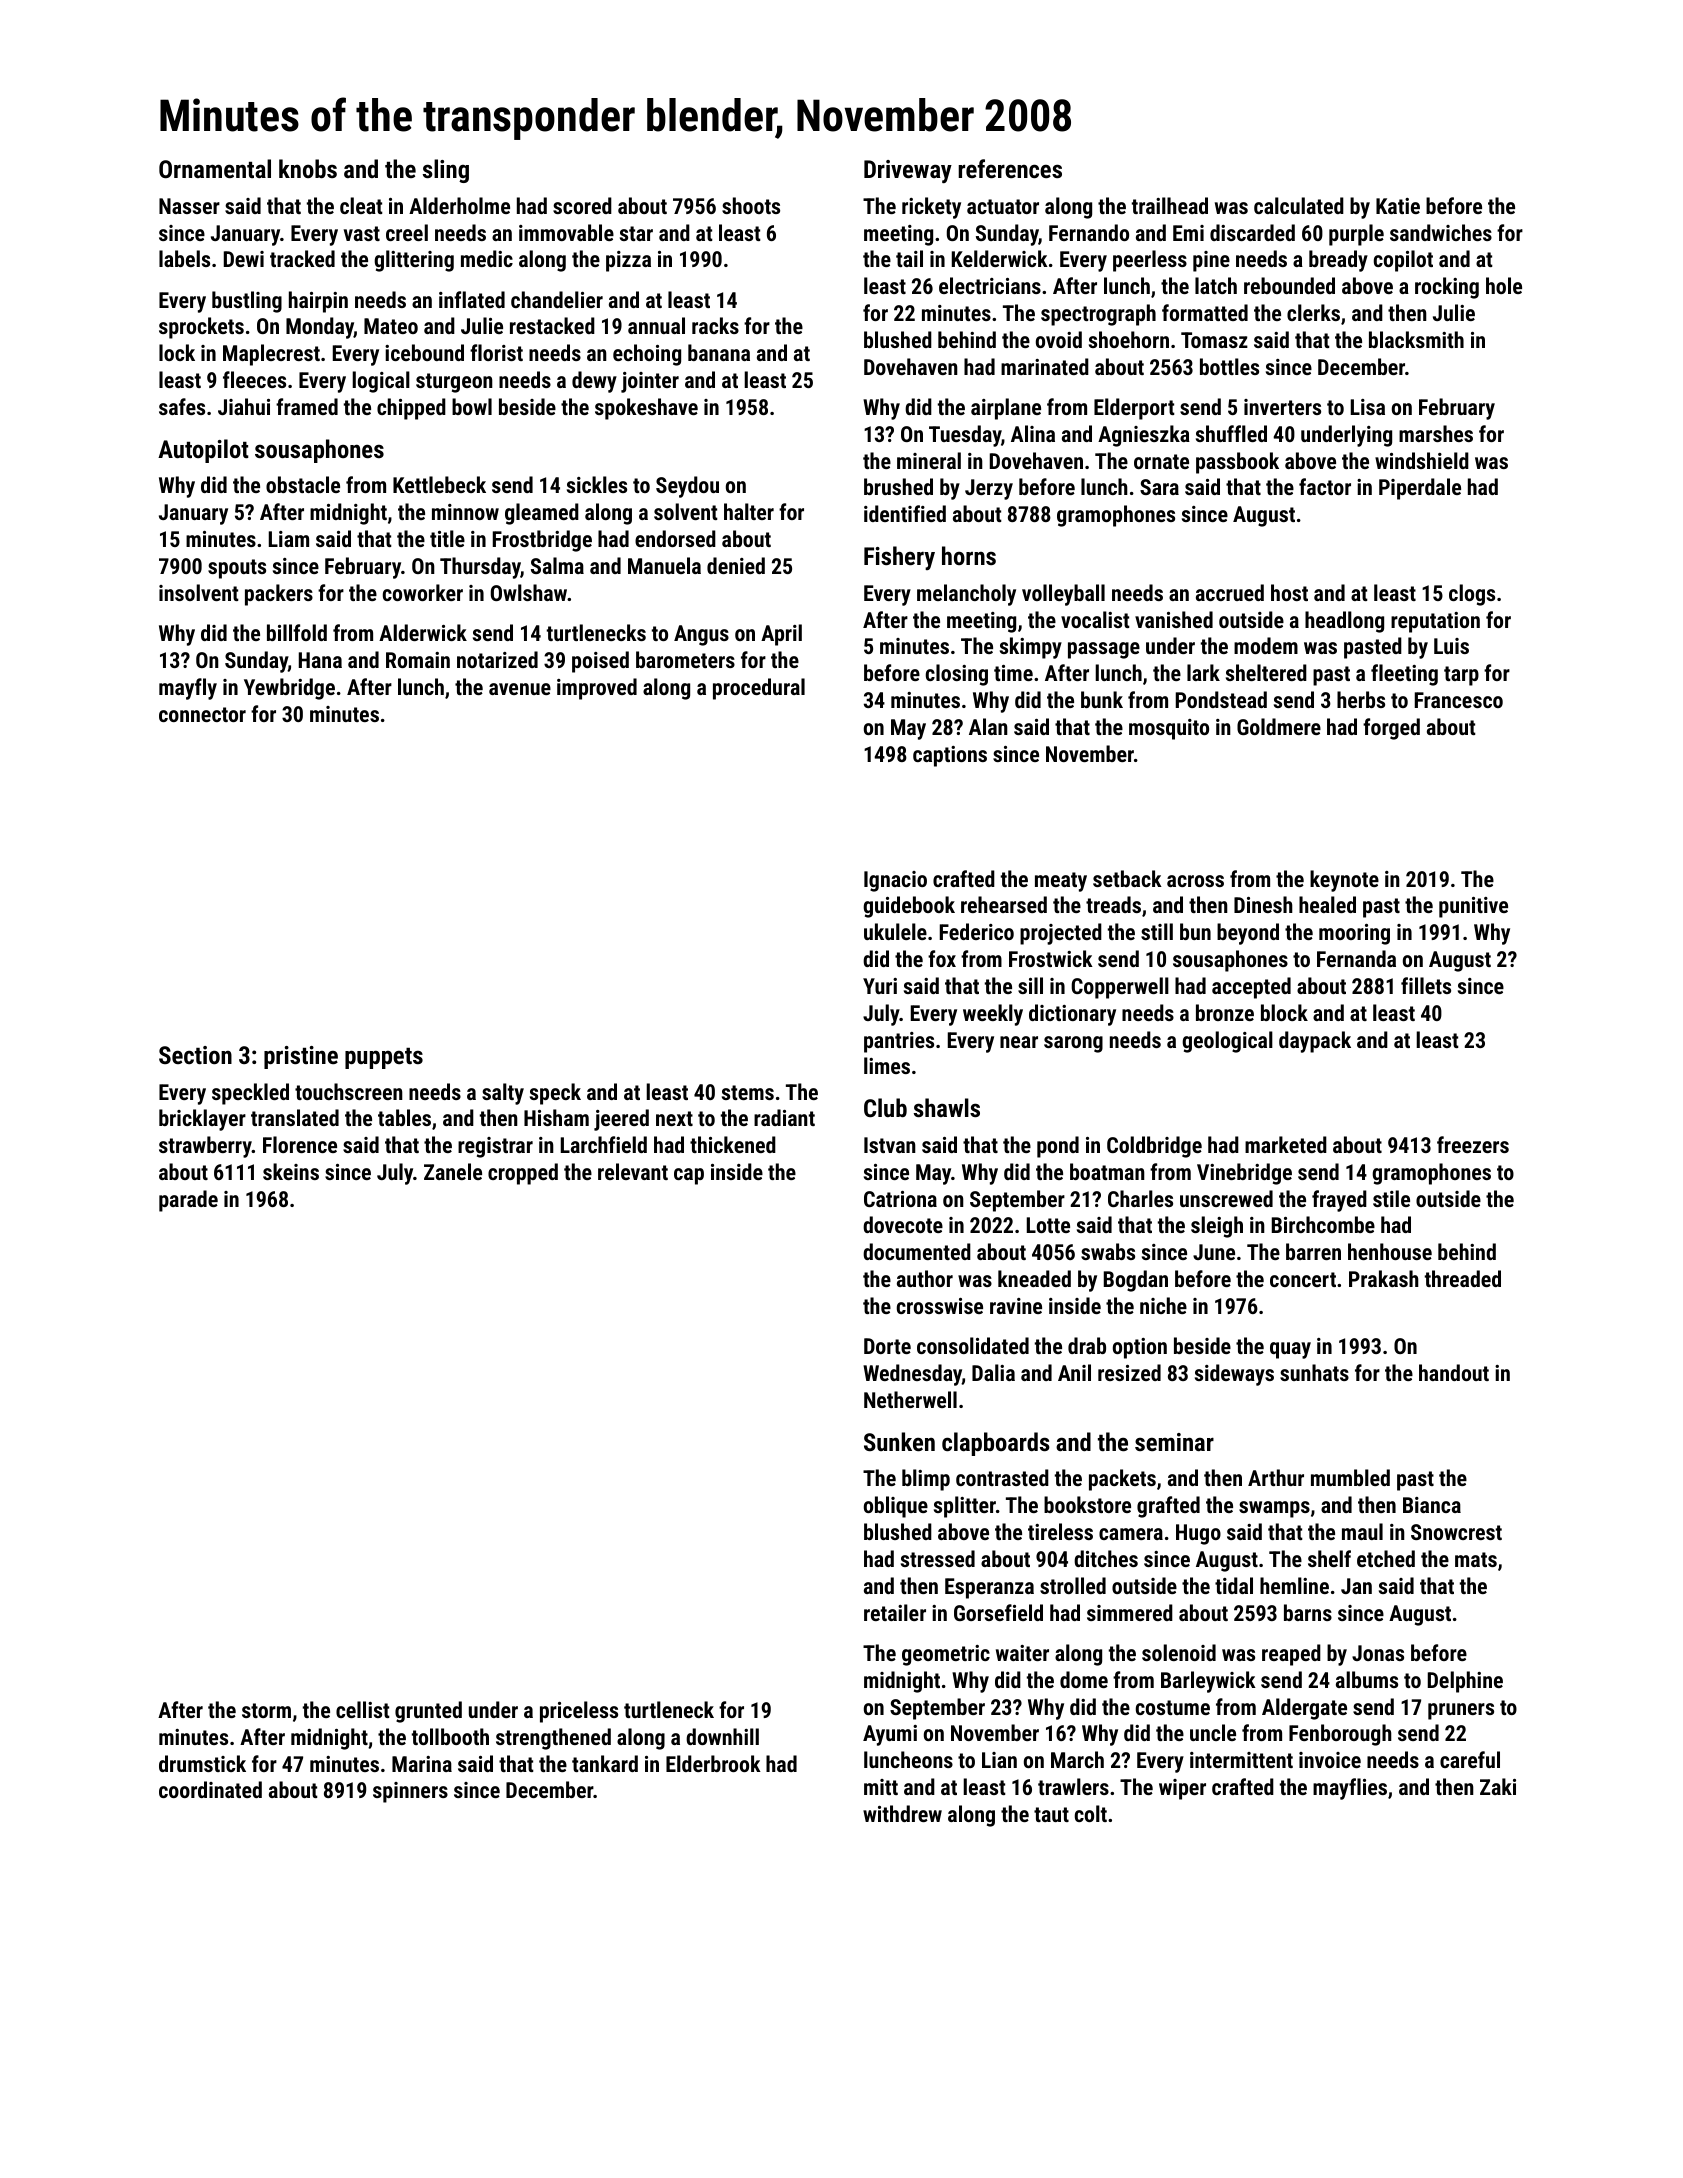 This screenshot has height=2178, width=1683. I want to click on storm, so click(266, 1710).
